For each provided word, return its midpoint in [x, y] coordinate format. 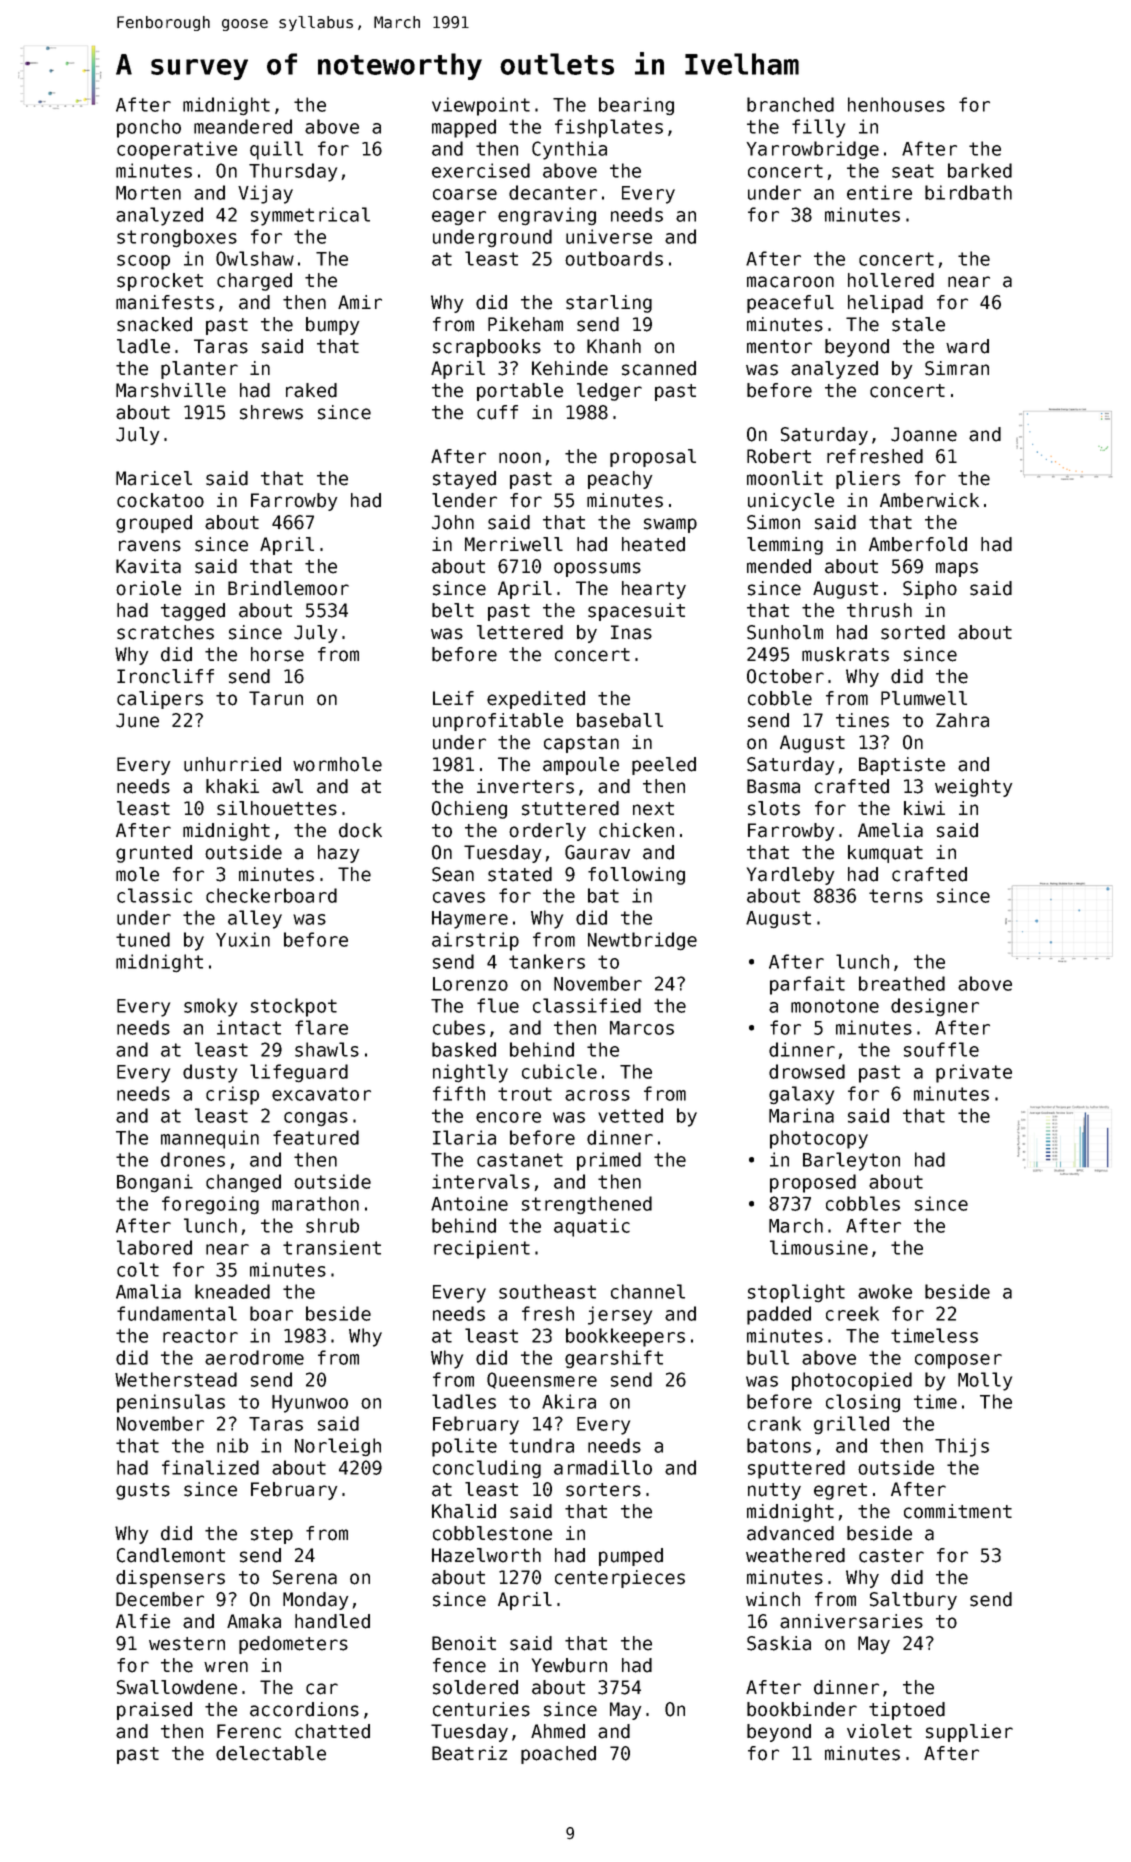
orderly [547, 832]
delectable [271, 1753]
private [974, 1073]
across [597, 1095]
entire [879, 192]
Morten [148, 193]
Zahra [962, 720]
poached [558, 1755]
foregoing [210, 1205]
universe [609, 236]
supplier [969, 1733]
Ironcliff [165, 676]
